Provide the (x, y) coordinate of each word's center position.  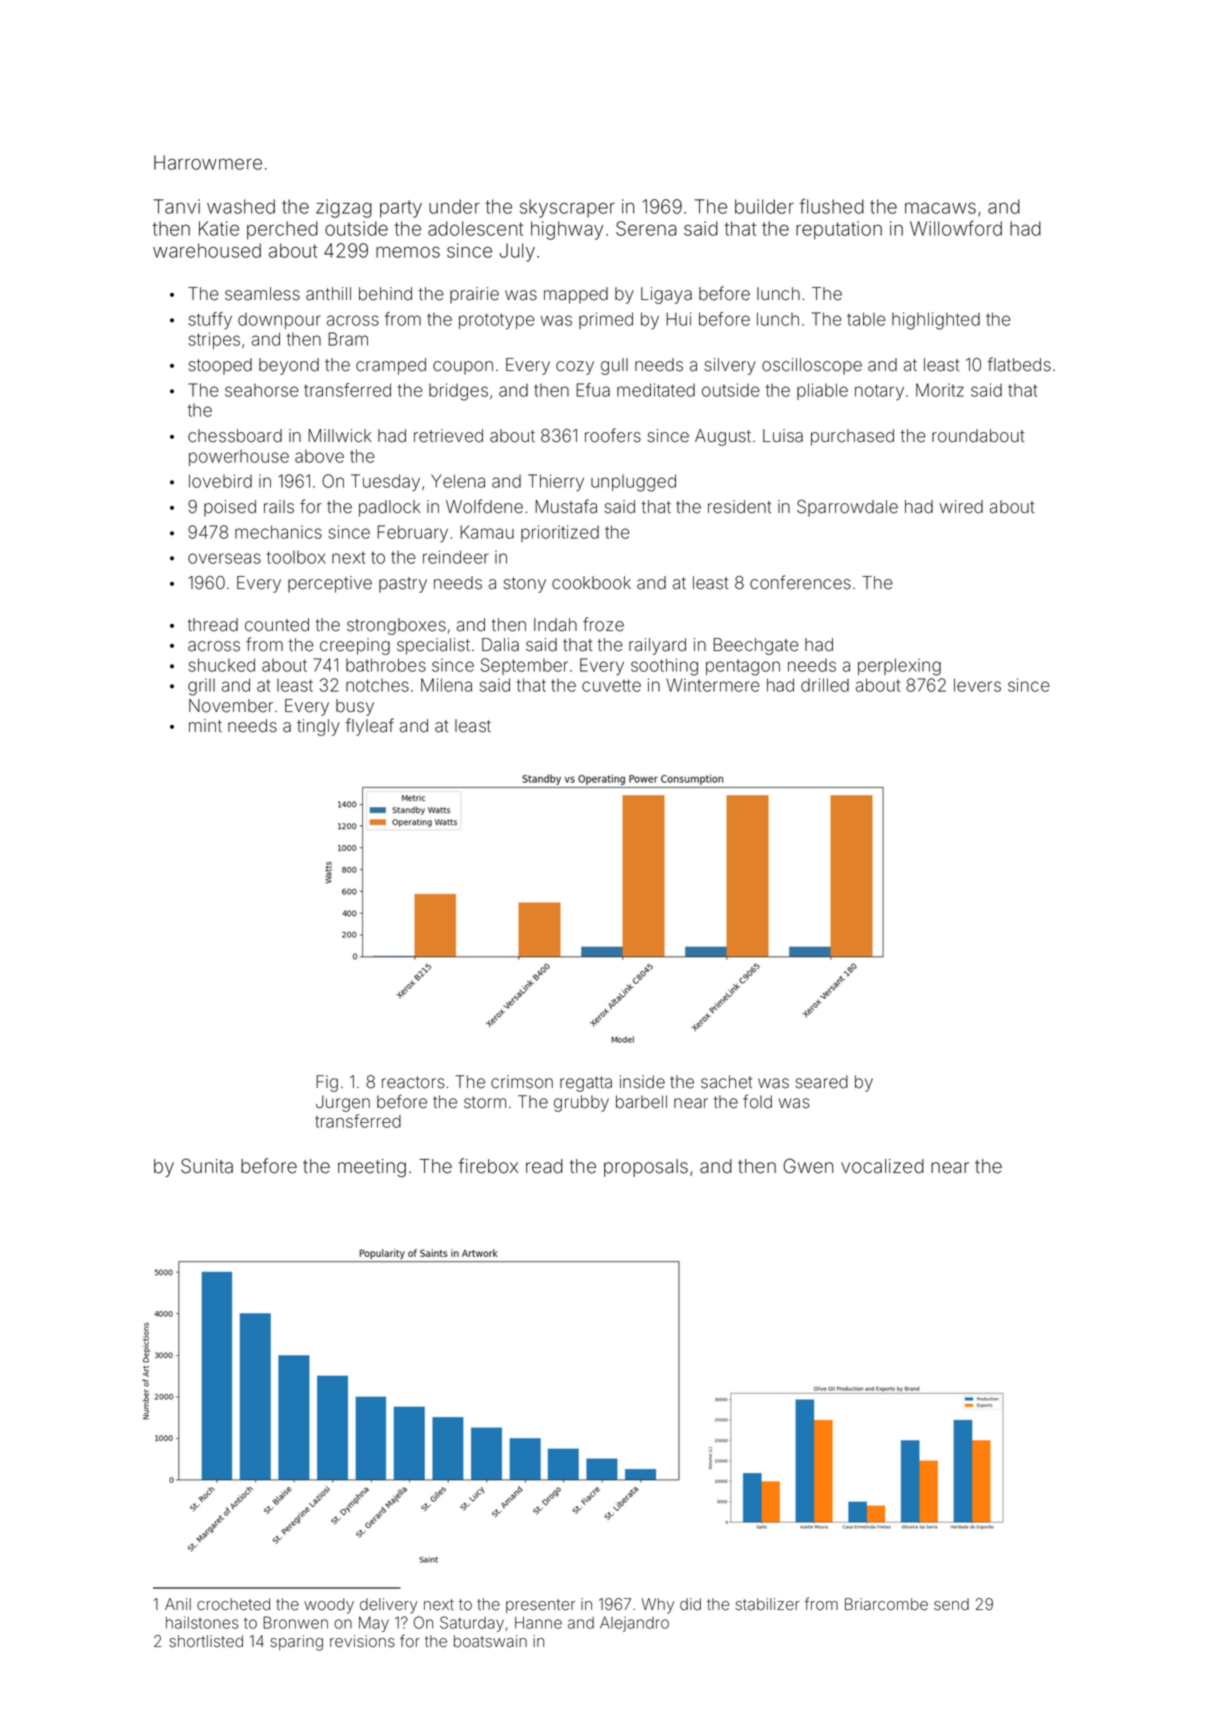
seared (821, 1082)
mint (205, 725)
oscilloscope (812, 366)
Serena (646, 228)
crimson (522, 1082)
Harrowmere (208, 162)
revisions (362, 1641)
